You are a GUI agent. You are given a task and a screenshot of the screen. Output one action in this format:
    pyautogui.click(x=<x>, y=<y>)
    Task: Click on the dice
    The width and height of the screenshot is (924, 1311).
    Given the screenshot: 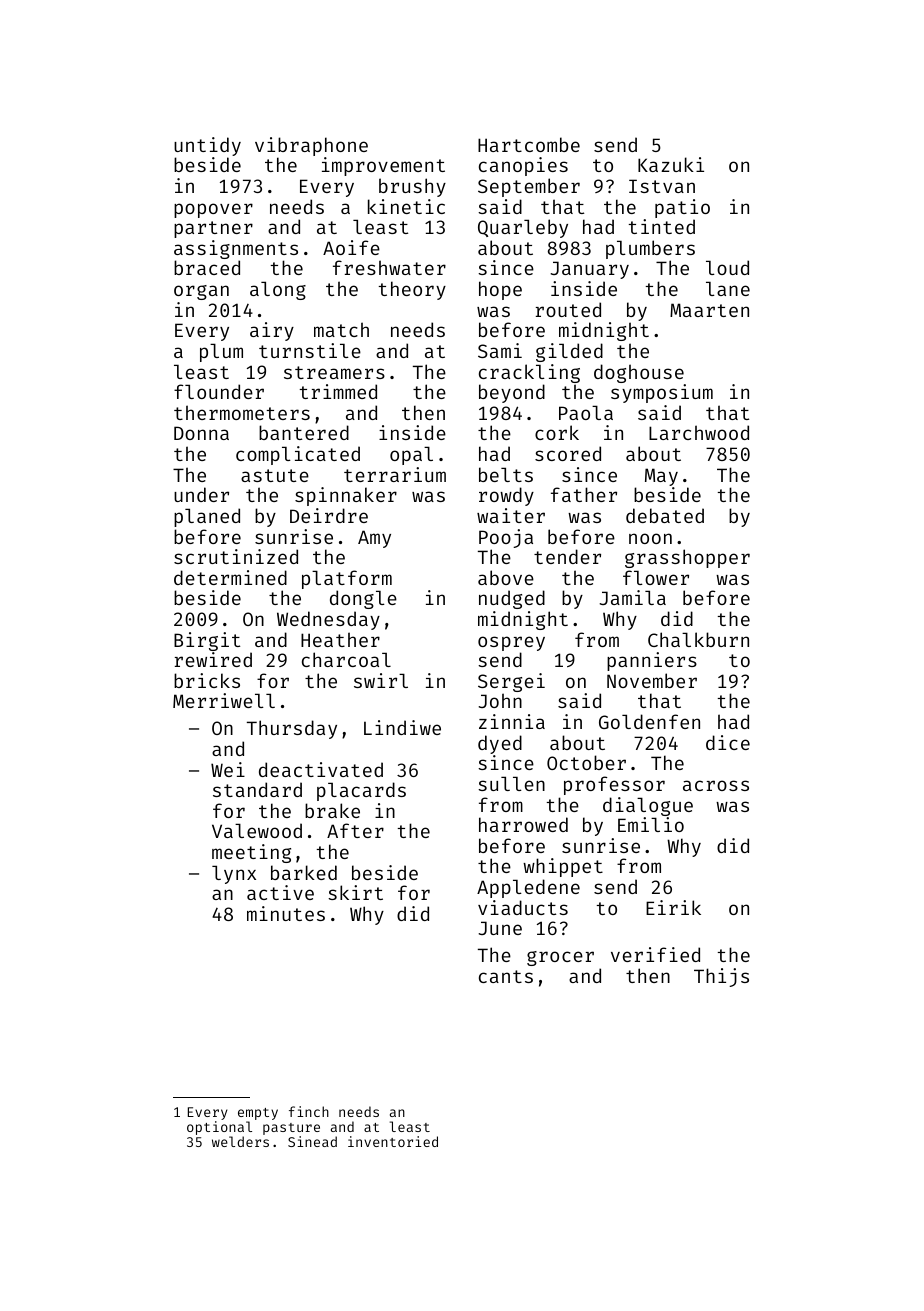 What is the action you would take?
    pyautogui.click(x=728, y=742)
